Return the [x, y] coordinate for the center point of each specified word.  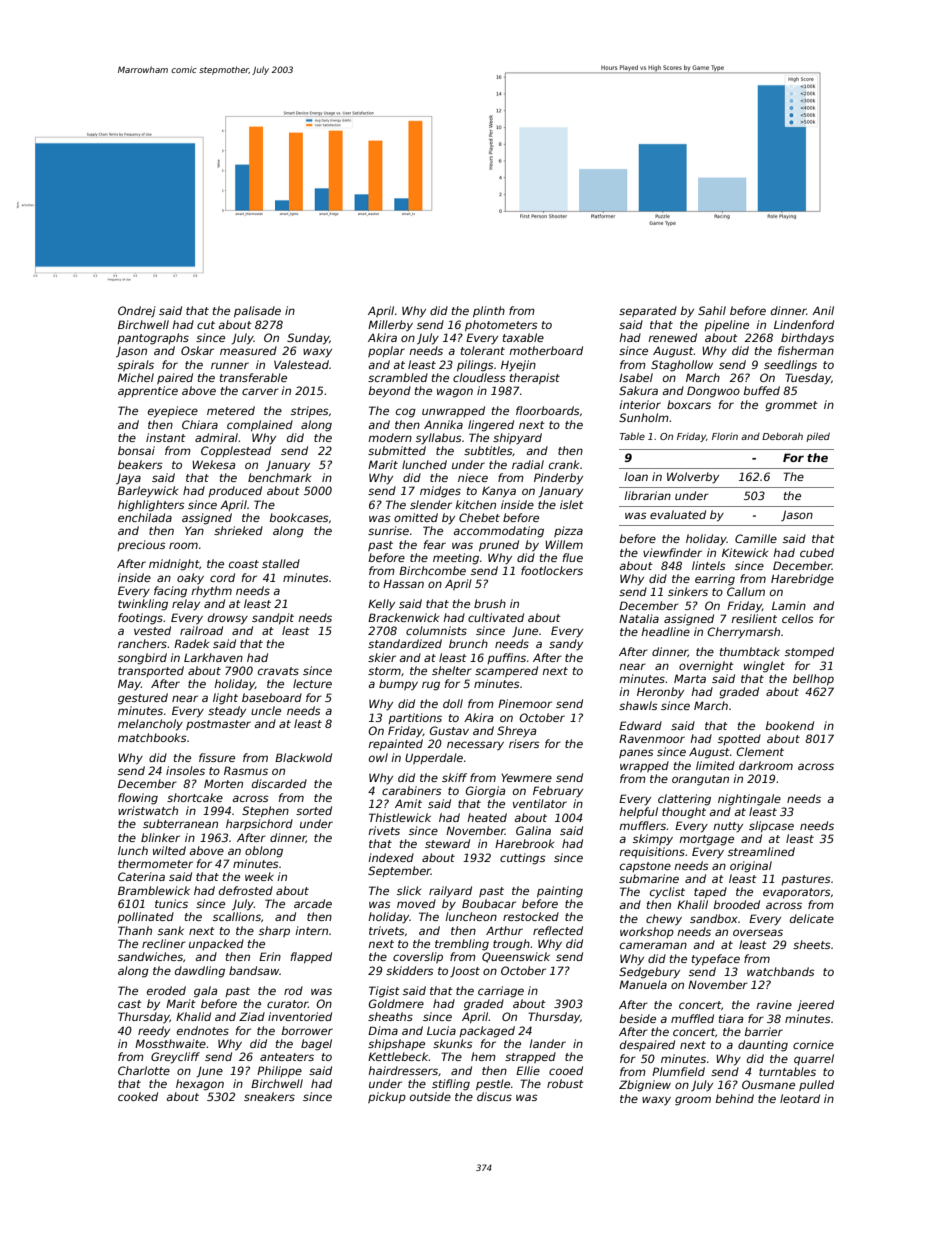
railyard [450, 892]
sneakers [269, 1096]
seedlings [790, 366]
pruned [499, 546]
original [751, 867]
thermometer [155, 863]
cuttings [523, 859]
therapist [535, 379]
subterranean [180, 823]
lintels [709, 565]
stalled [281, 563]
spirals [136, 365]
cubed [817, 552]
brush [490, 603]
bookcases [299, 517]
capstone [645, 867]
